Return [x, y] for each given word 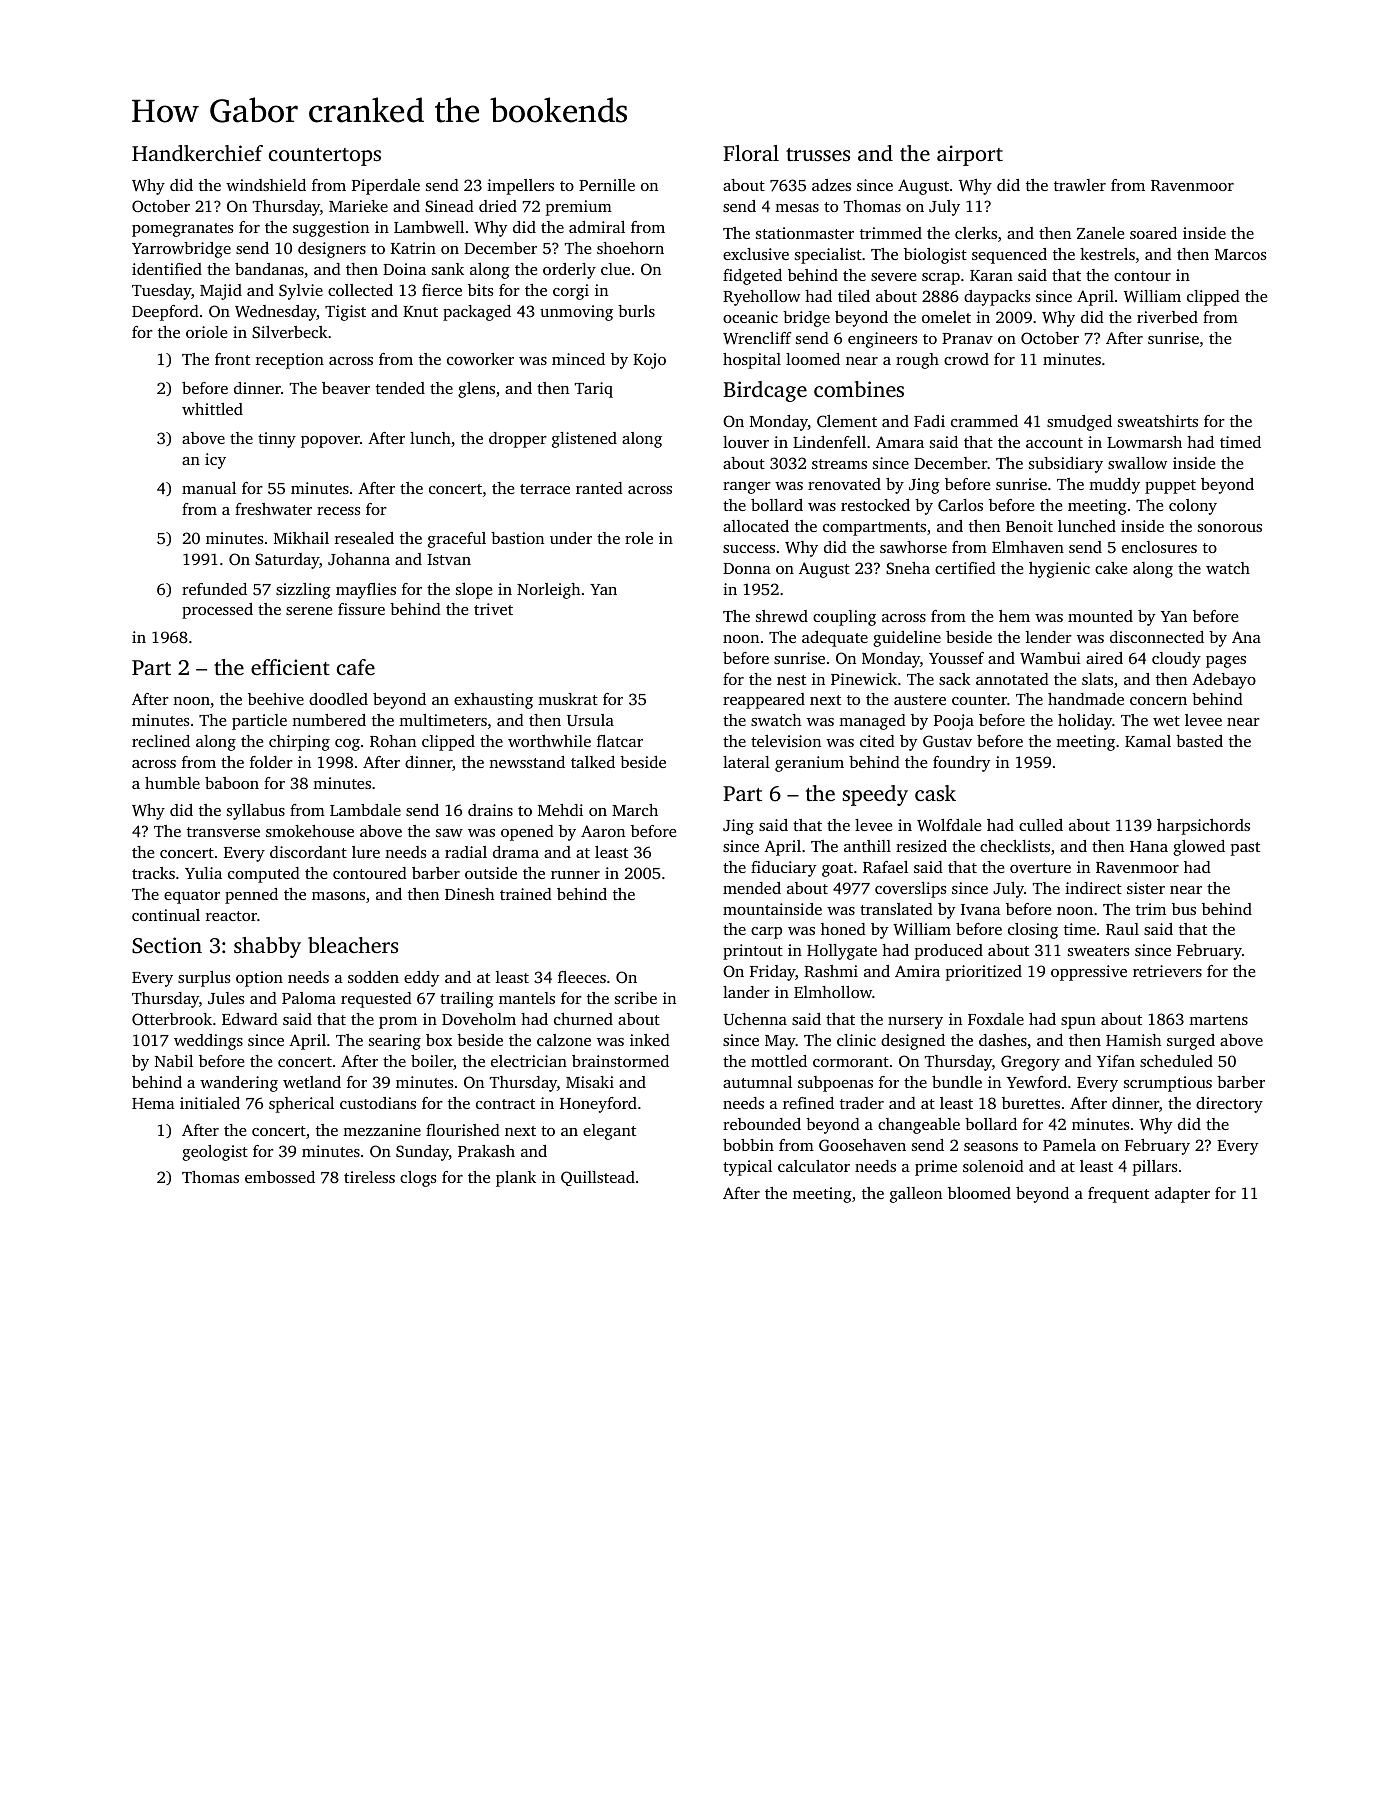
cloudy [1176, 660]
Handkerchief [197, 153]
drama [516, 852]
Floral [751, 153]
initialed [210, 1103]
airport [970, 155]
